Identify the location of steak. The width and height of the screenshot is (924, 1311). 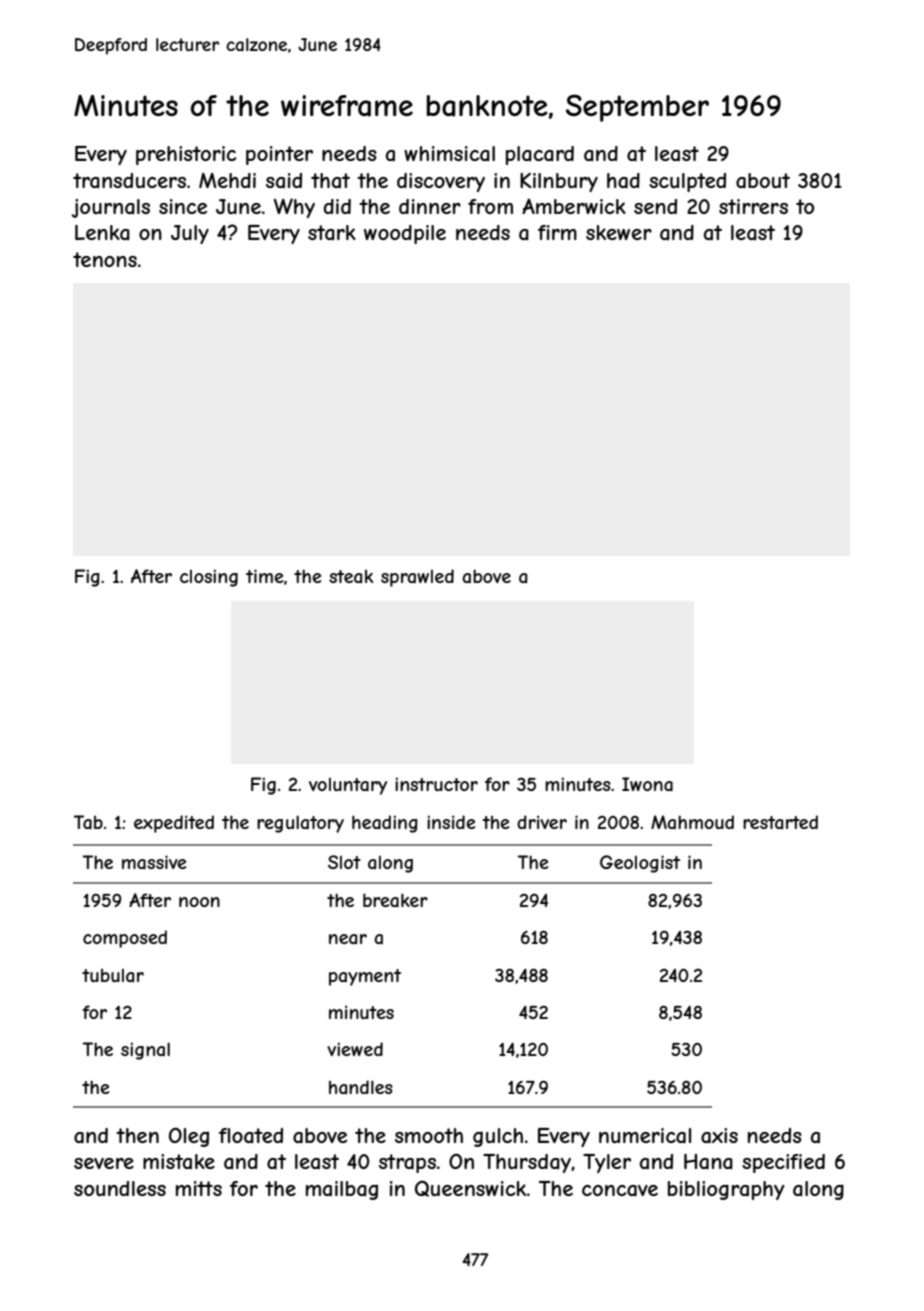
(351, 576).
